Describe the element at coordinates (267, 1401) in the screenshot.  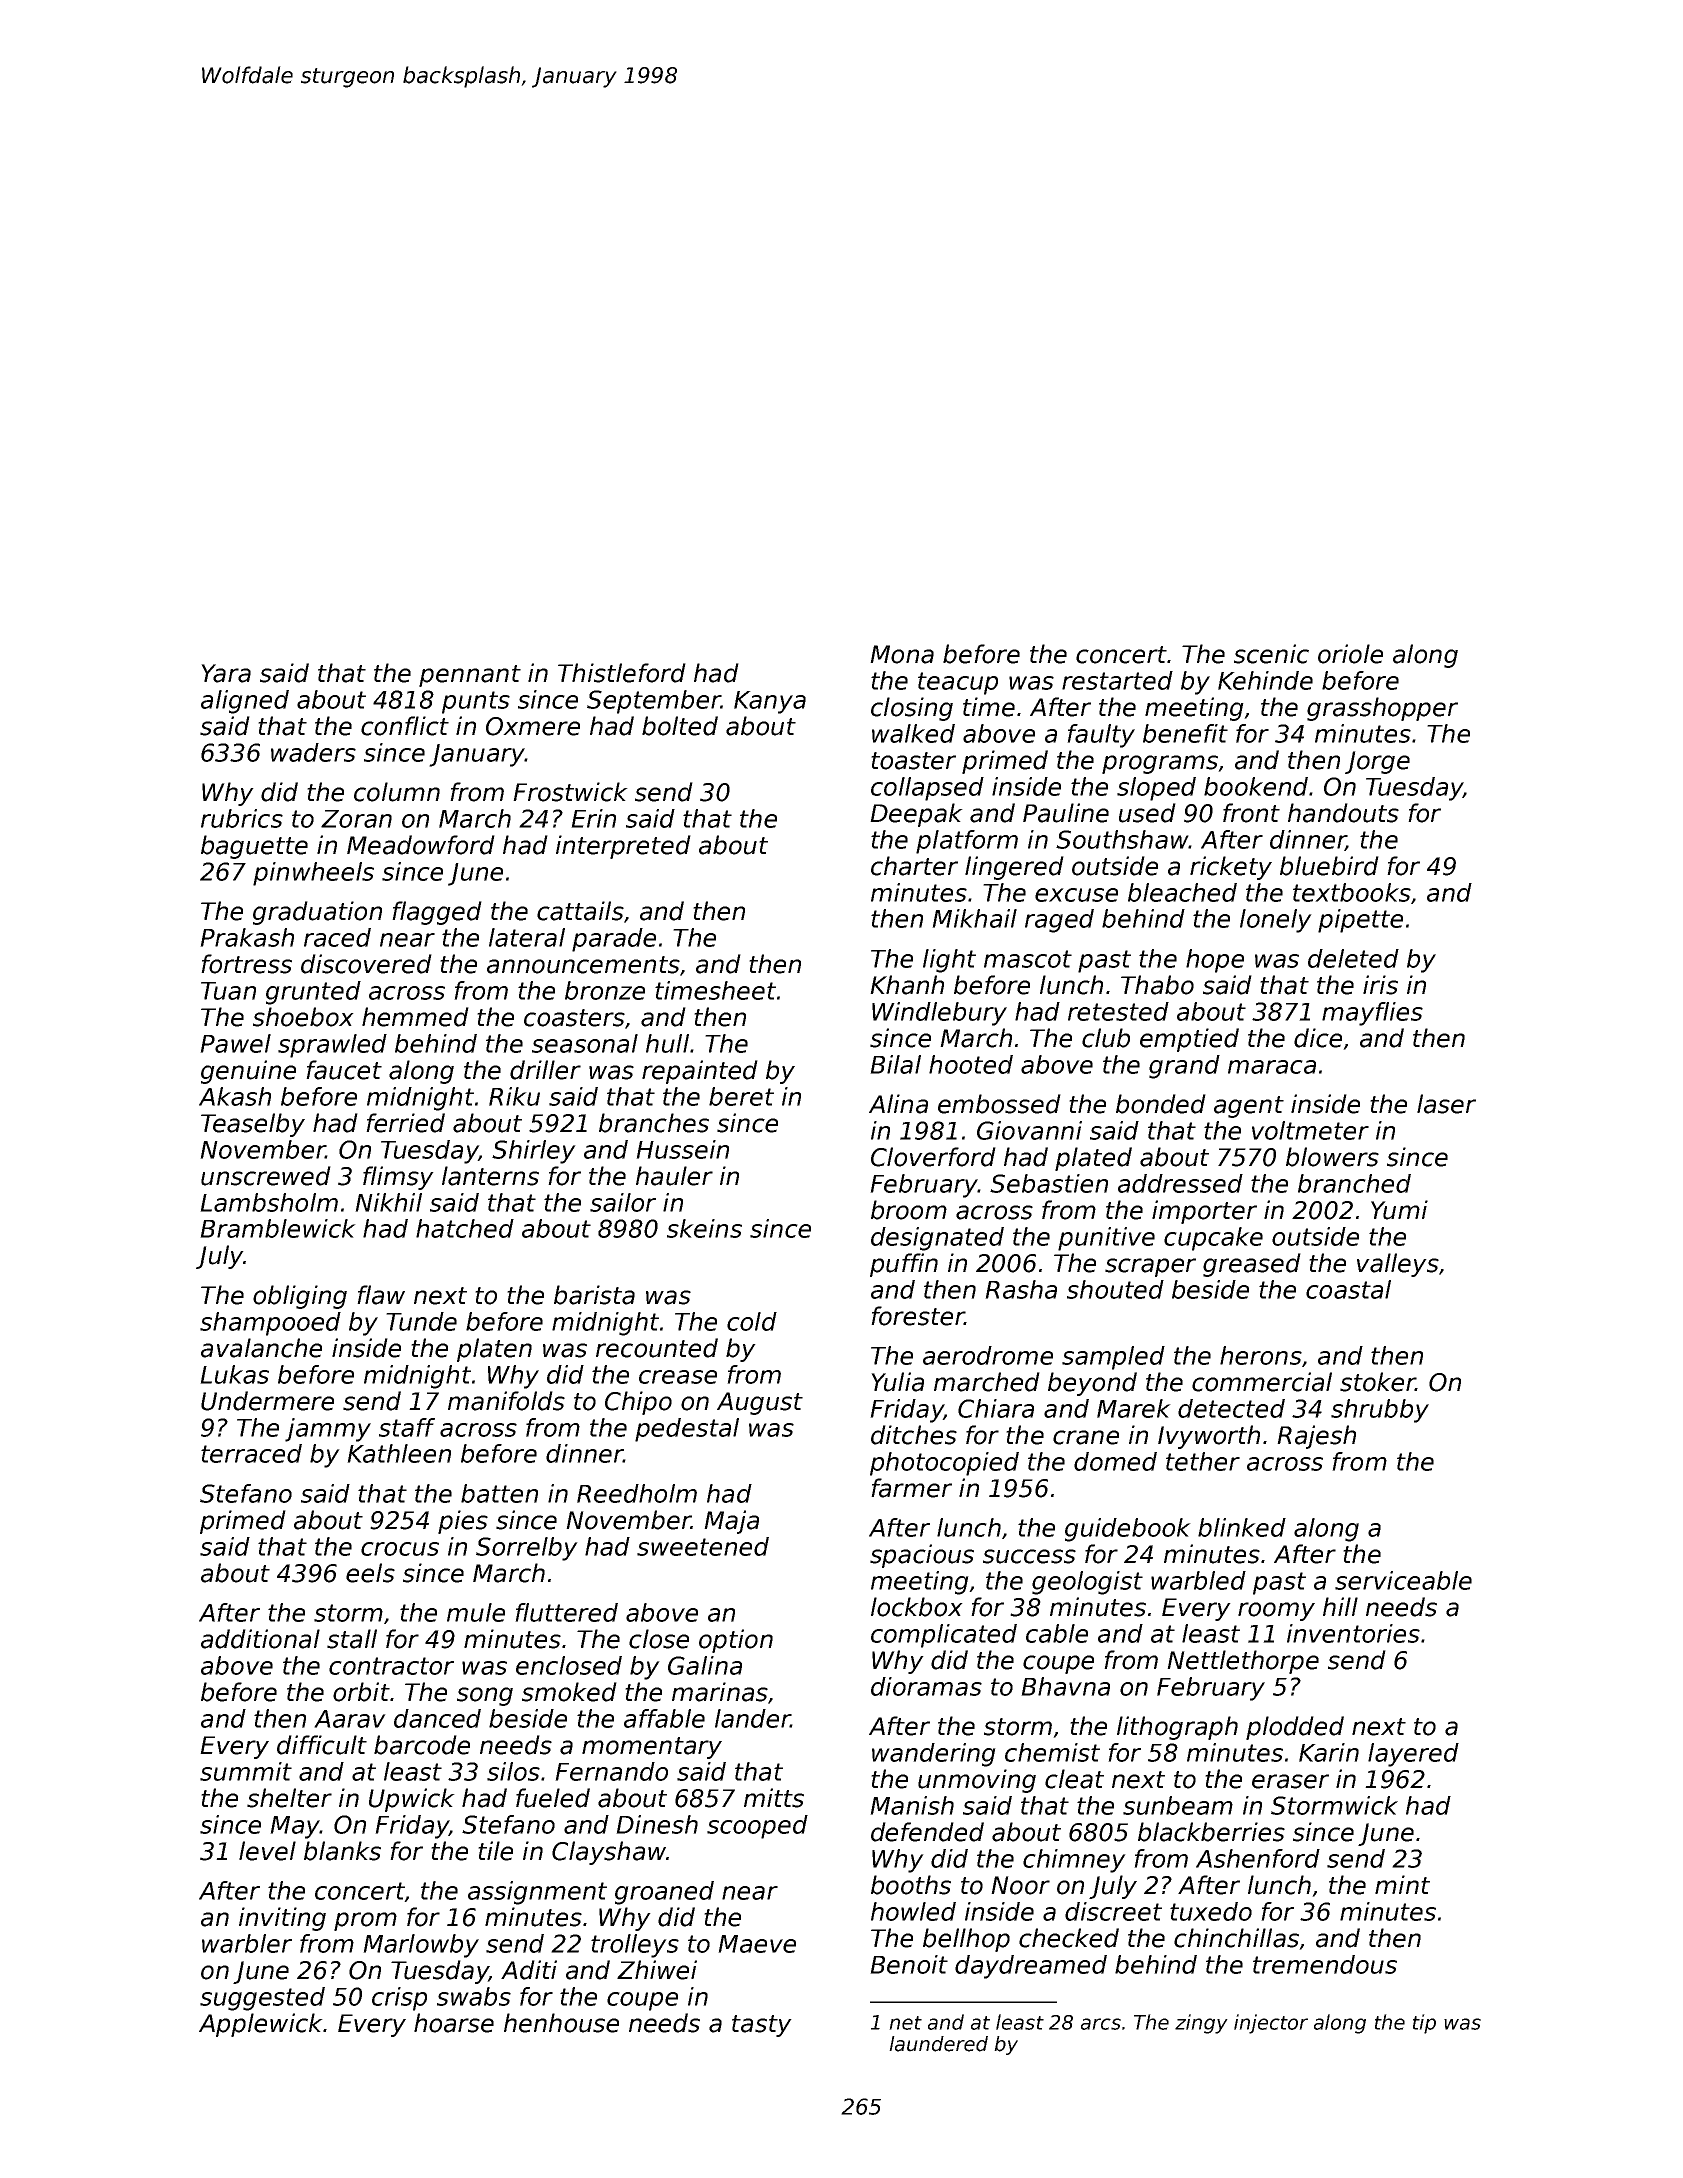
I see `Undermere` at that location.
